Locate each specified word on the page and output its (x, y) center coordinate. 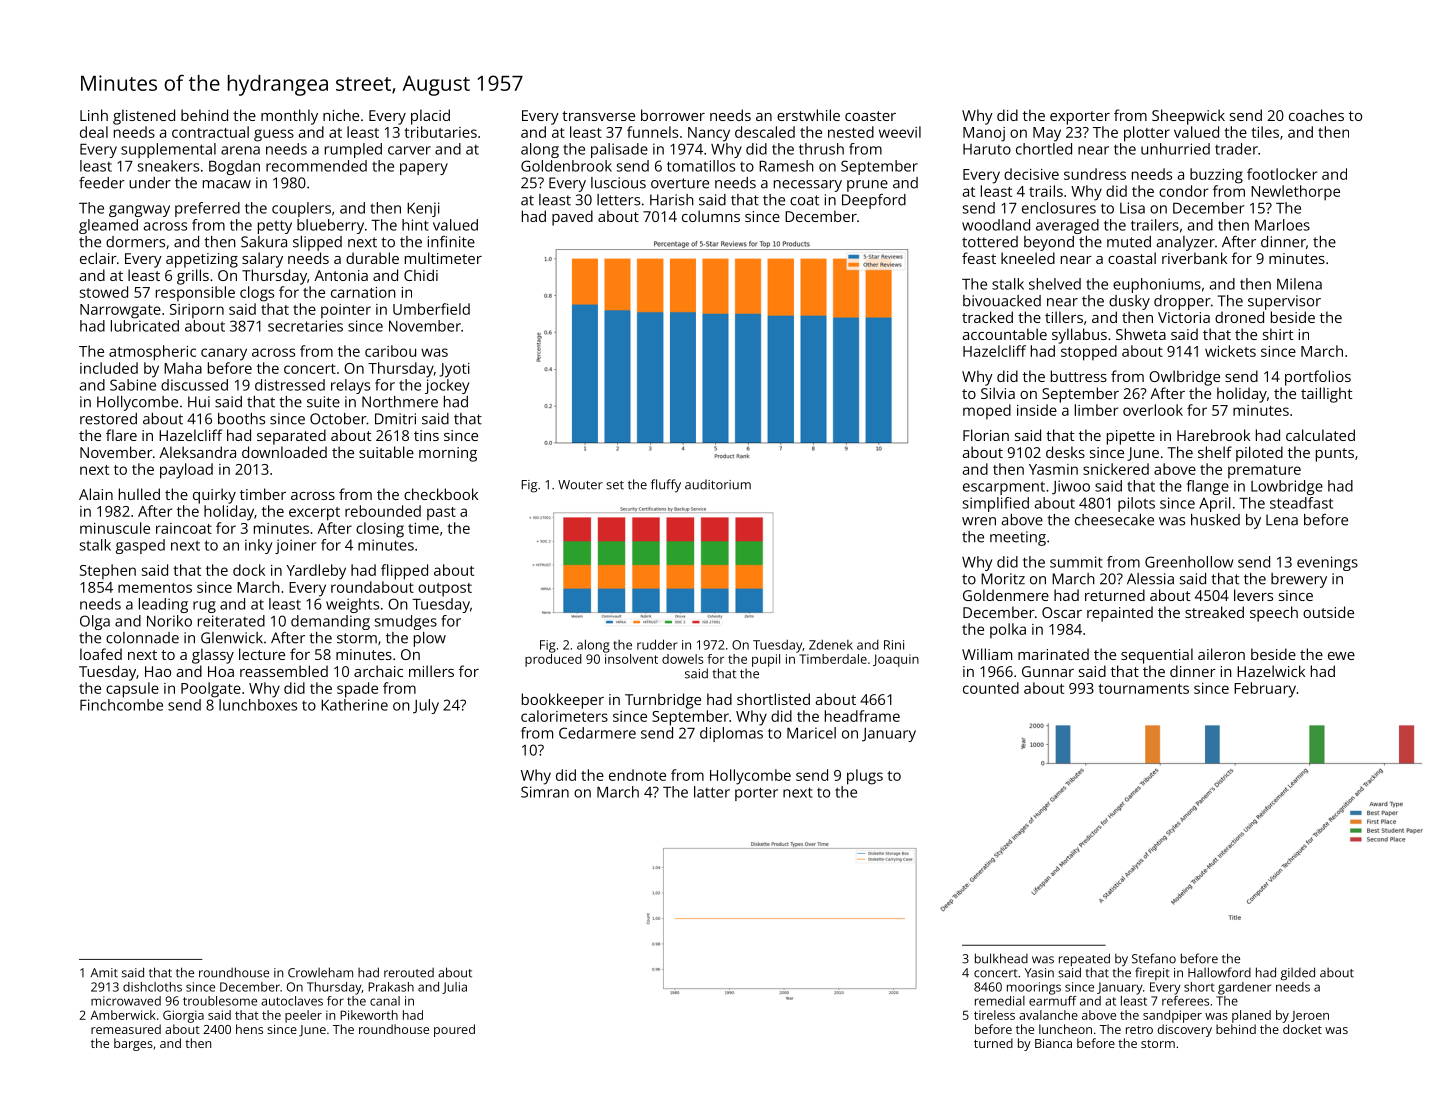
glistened (144, 117)
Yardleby (316, 572)
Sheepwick (1188, 117)
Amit (104, 973)
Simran (545, 792)
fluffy (666, 486)
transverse (598, 116)
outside (1328, 612)
